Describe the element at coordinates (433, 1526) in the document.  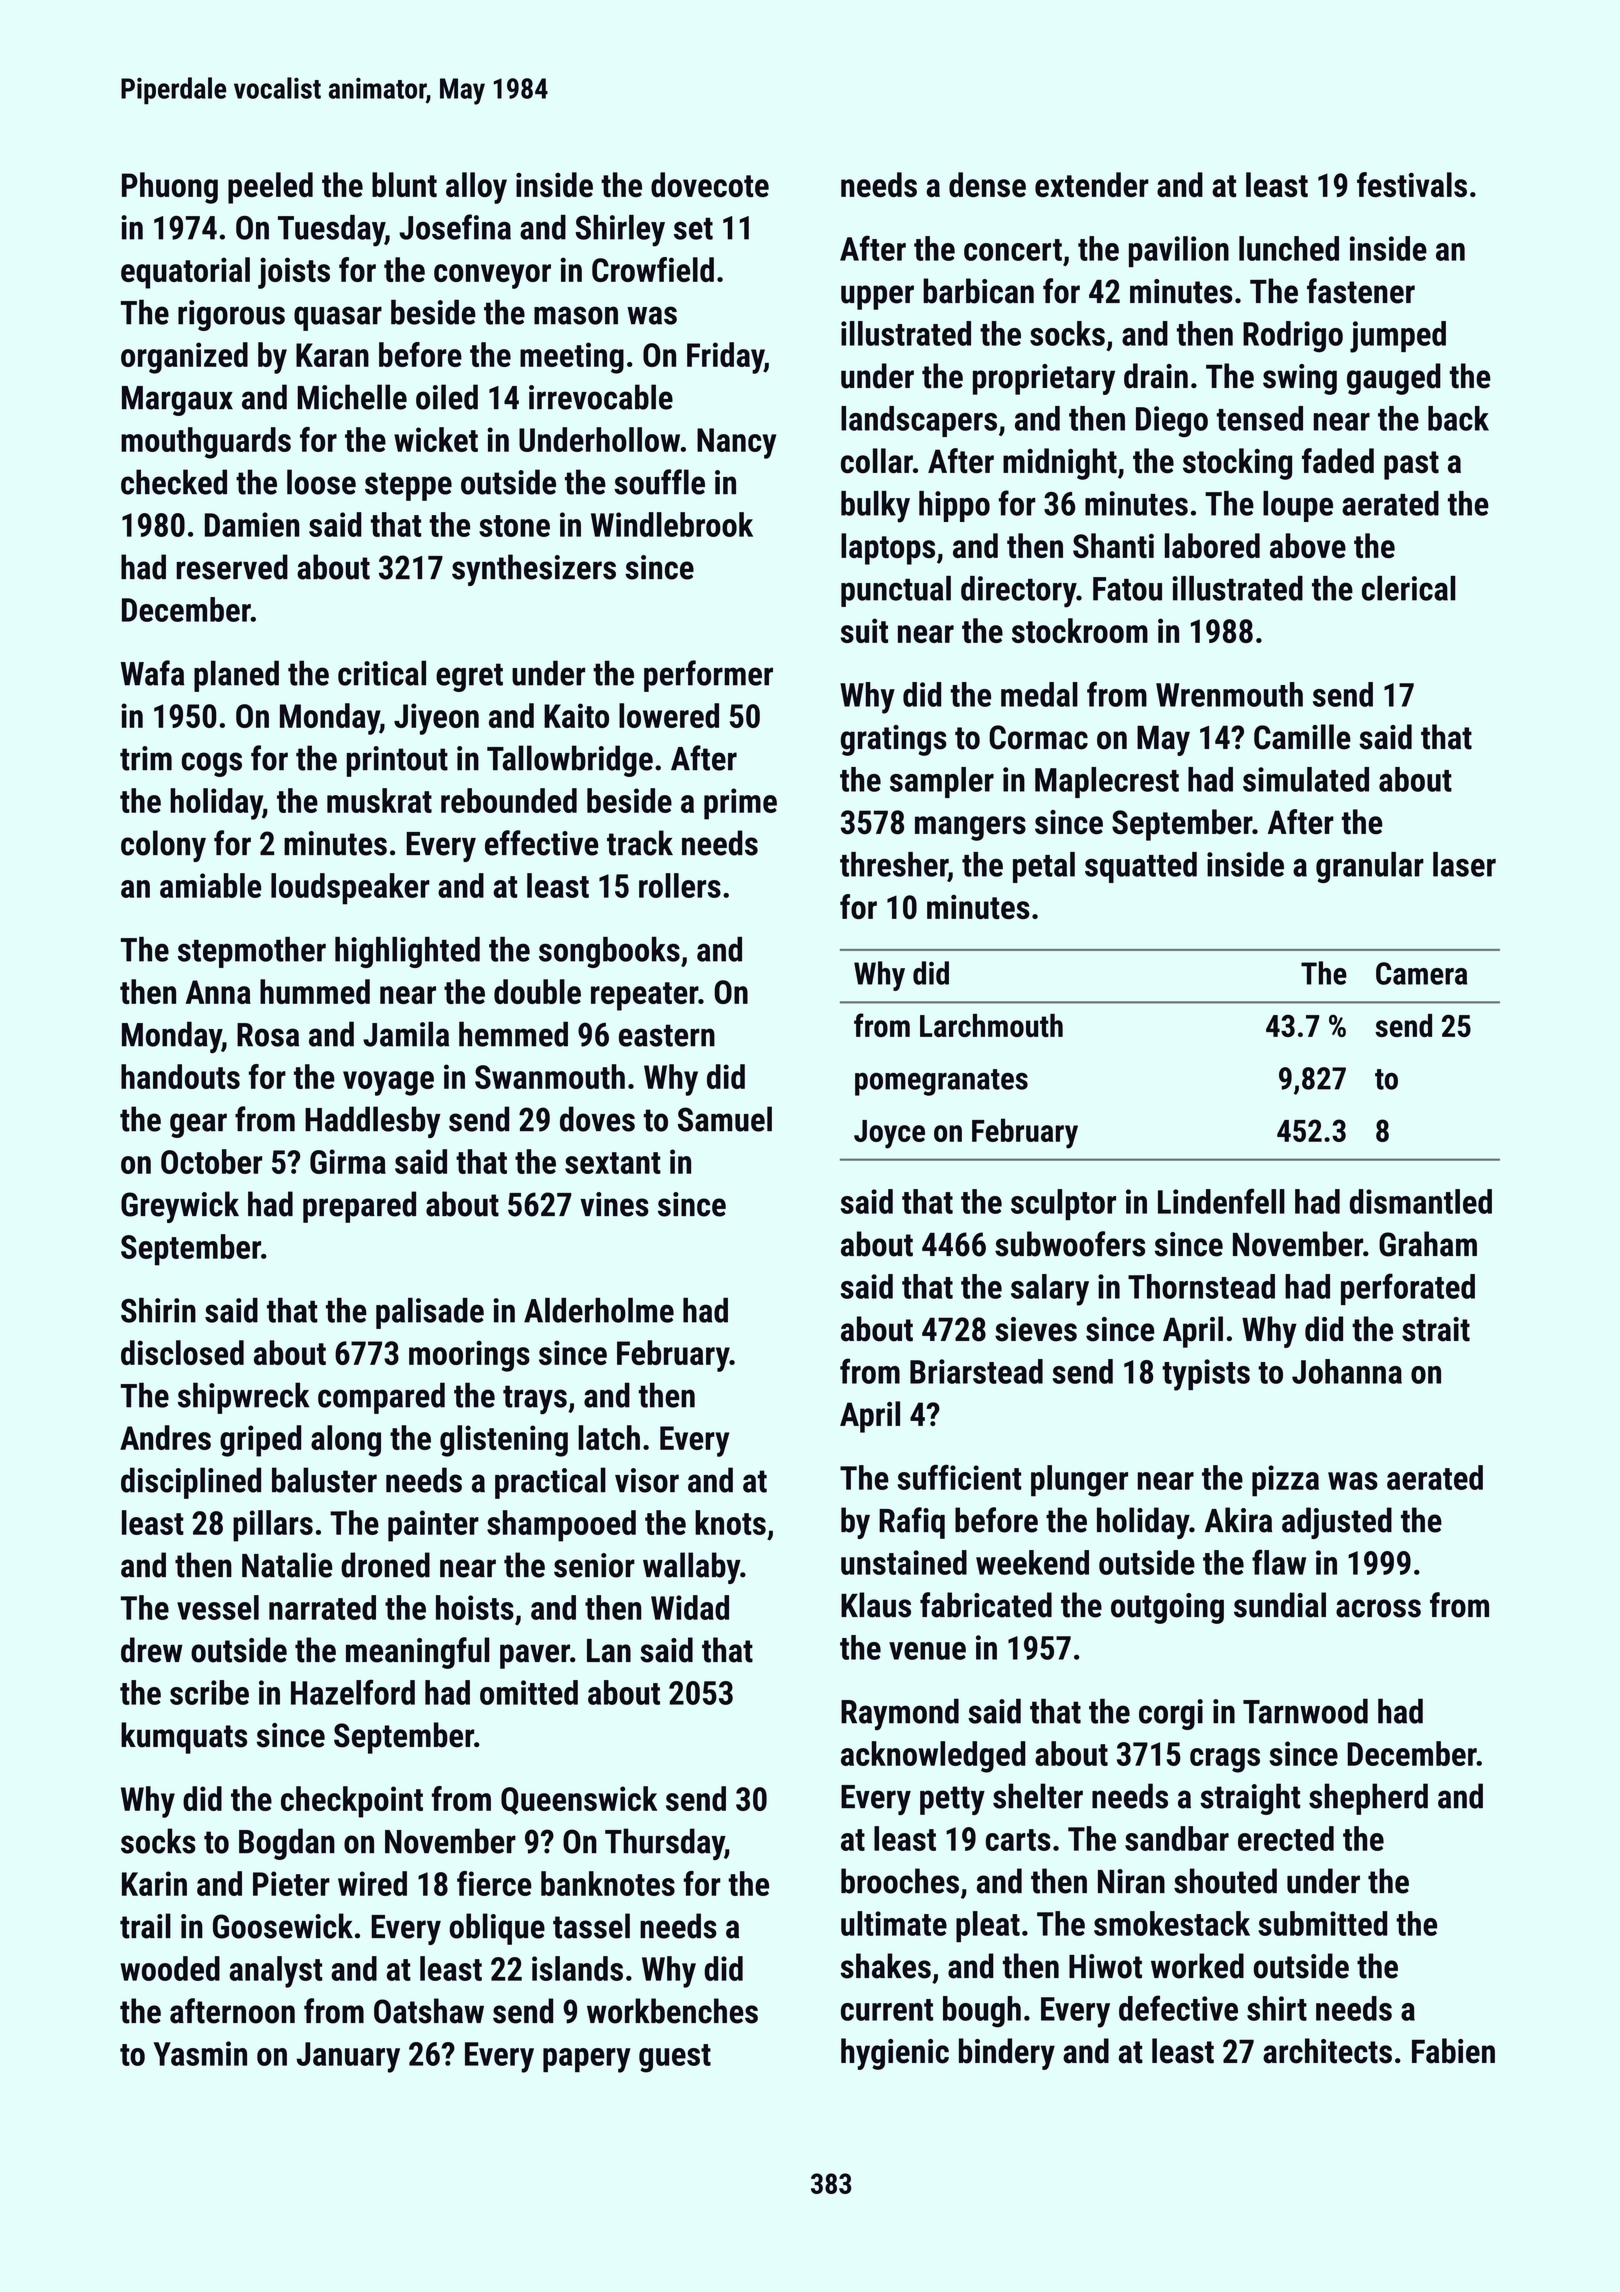
I see `painter` at that location.
